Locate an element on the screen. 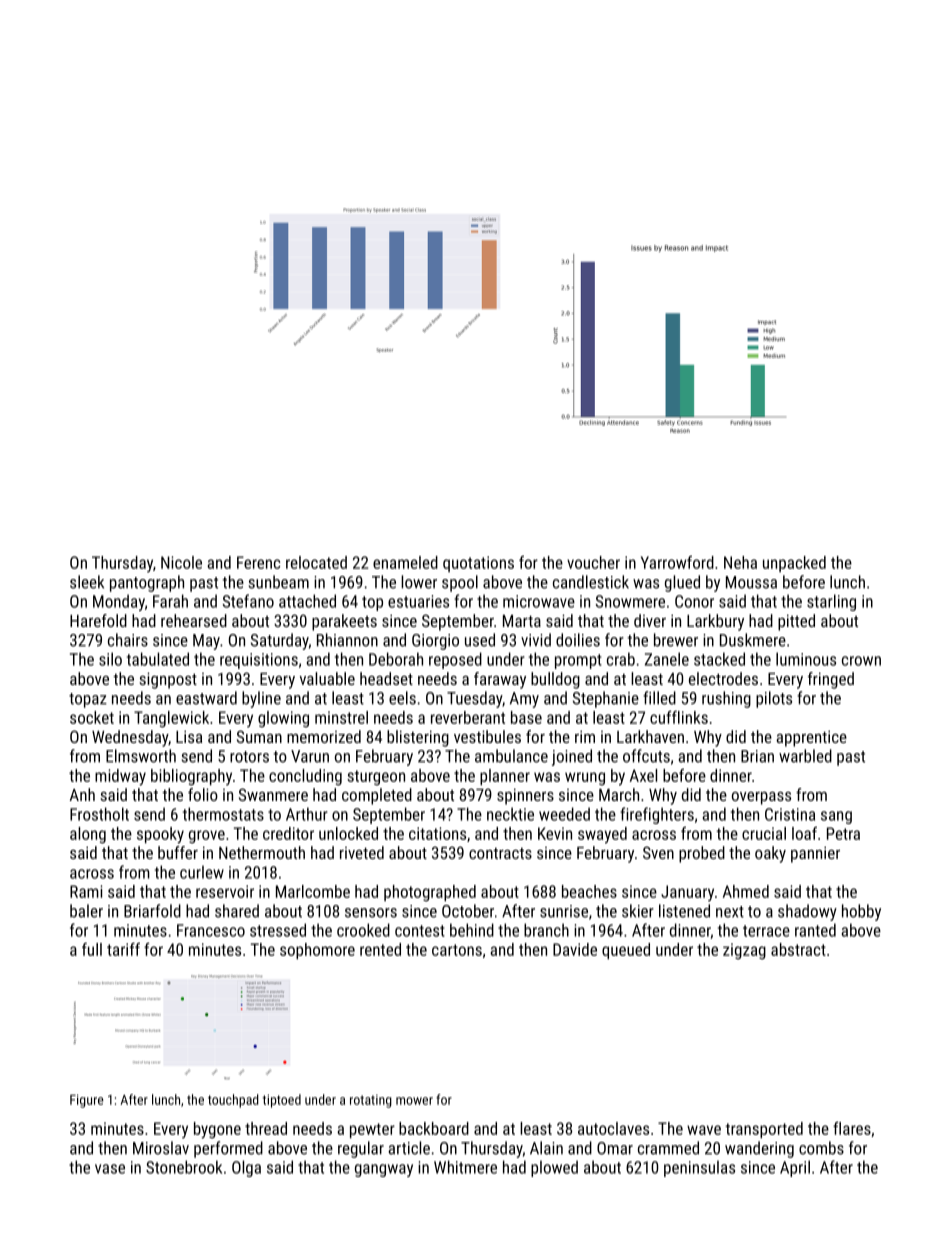  requisitions is located at coordinates (259, 661).
